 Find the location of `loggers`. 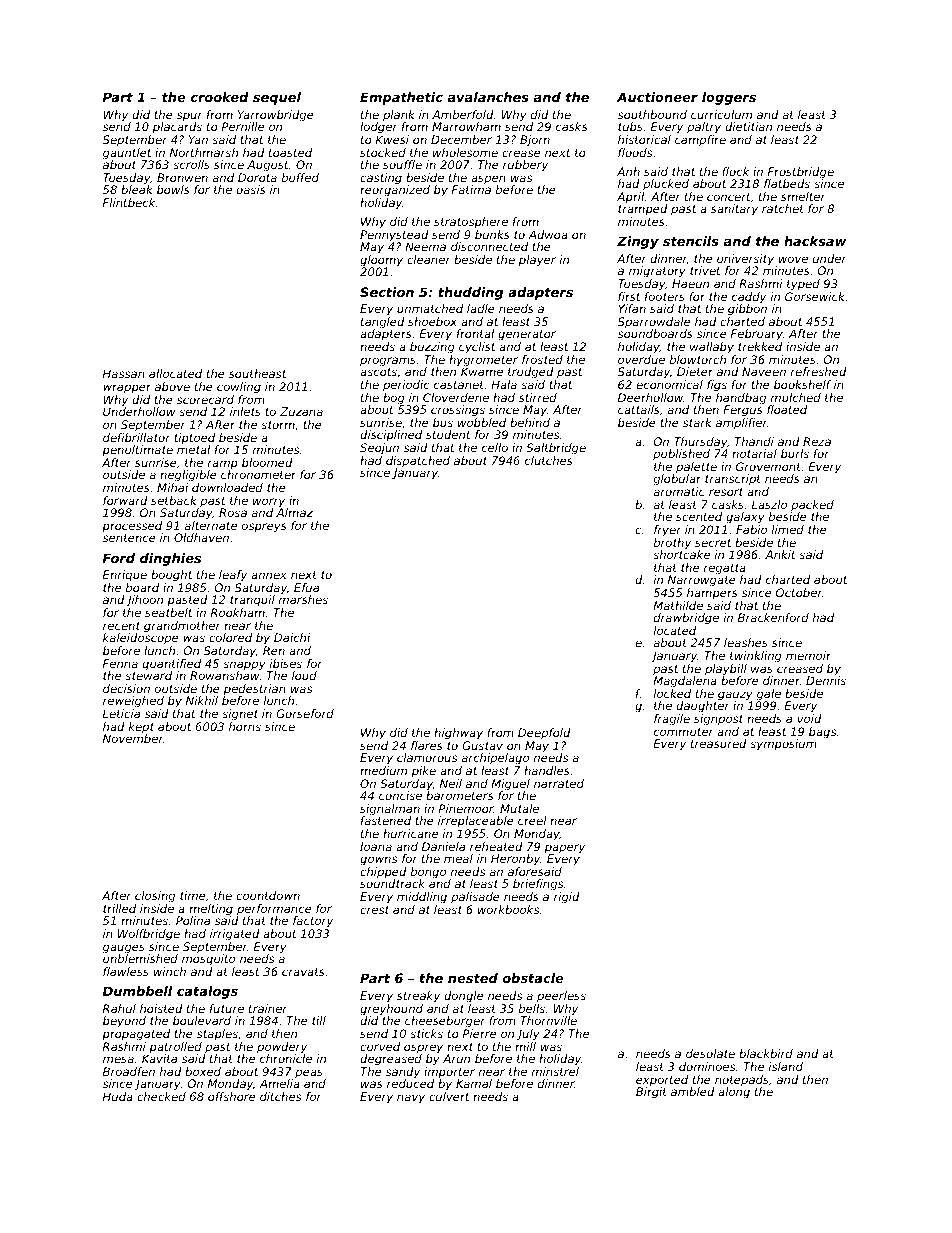

loggers is located at coordinates (729, 98).
